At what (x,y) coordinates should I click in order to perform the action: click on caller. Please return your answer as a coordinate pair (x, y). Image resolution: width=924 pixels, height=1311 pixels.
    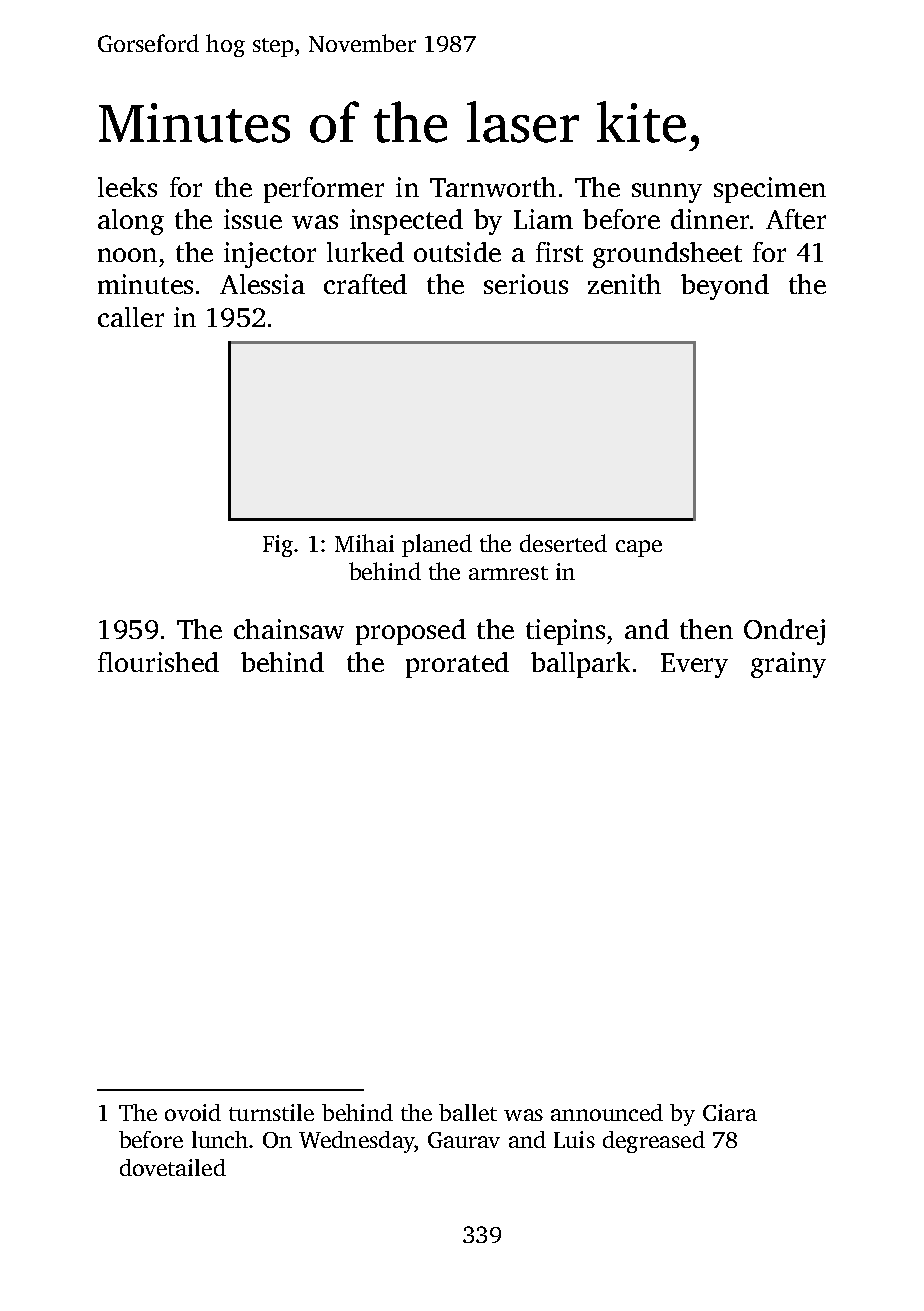
    Looking at the image, I should click on (131, 317).
